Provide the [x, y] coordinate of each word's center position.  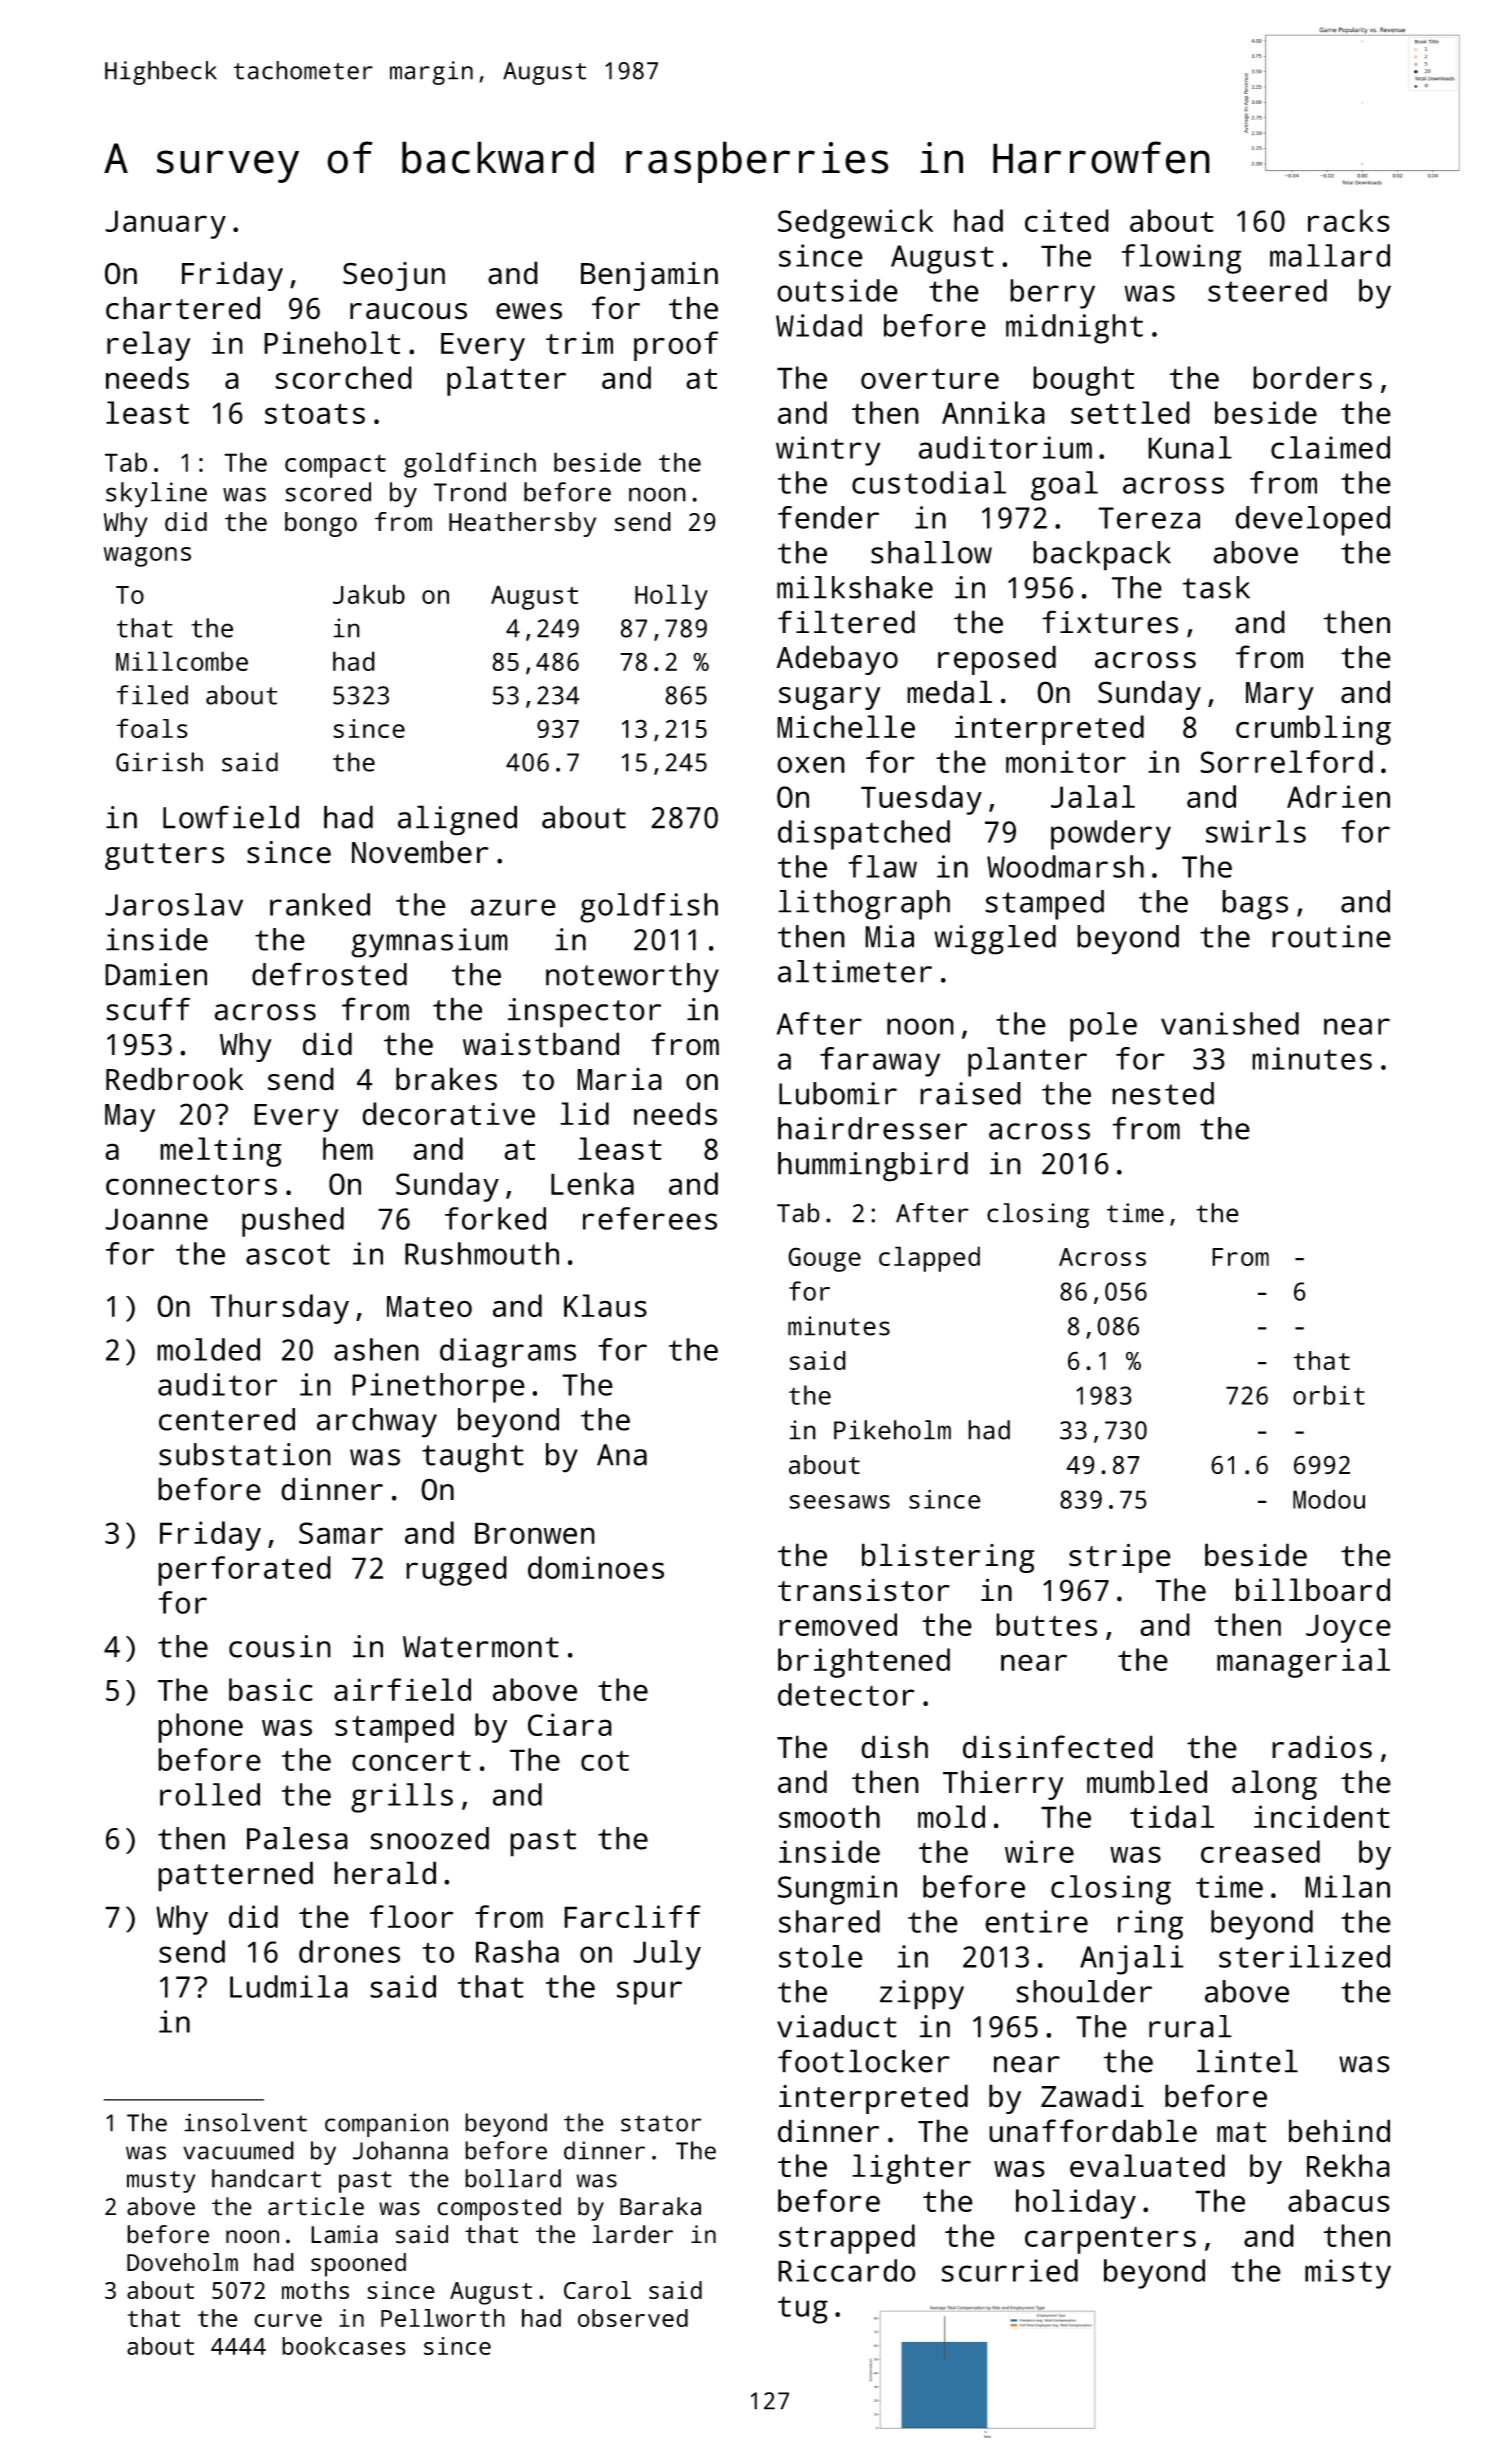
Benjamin [649, 276]
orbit [1329, 1395]
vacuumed [238, 2150]
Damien [156, 974]
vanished [1230, 1023]
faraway [880, 1062]
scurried [1009, 2270]
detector [846, 1694]
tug [803, 2310]
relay [149, 346]
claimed [1330, 447]
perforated [244, 1571]
